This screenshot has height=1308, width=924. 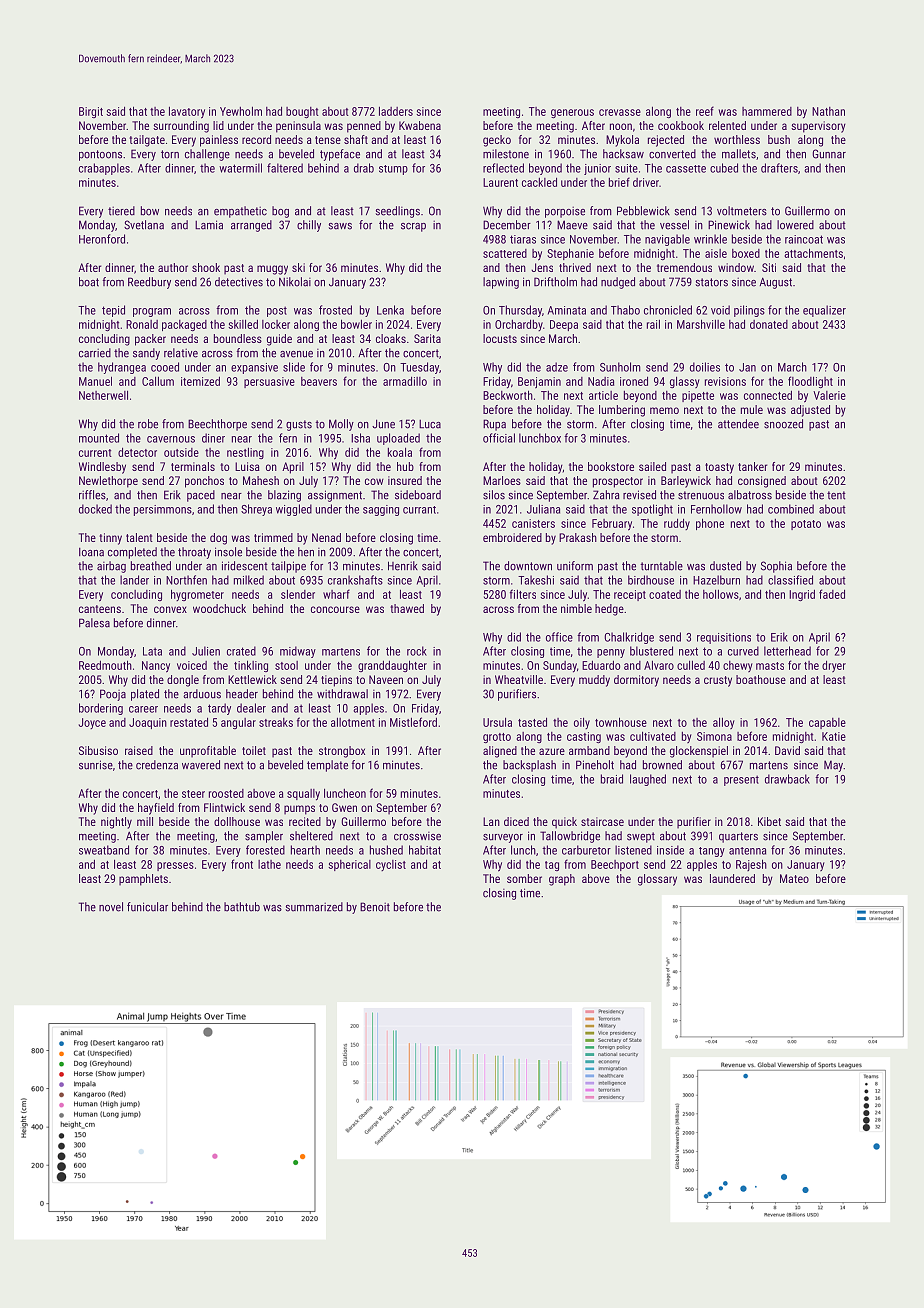 I want to click on relative, so click(x=181, y=353).
